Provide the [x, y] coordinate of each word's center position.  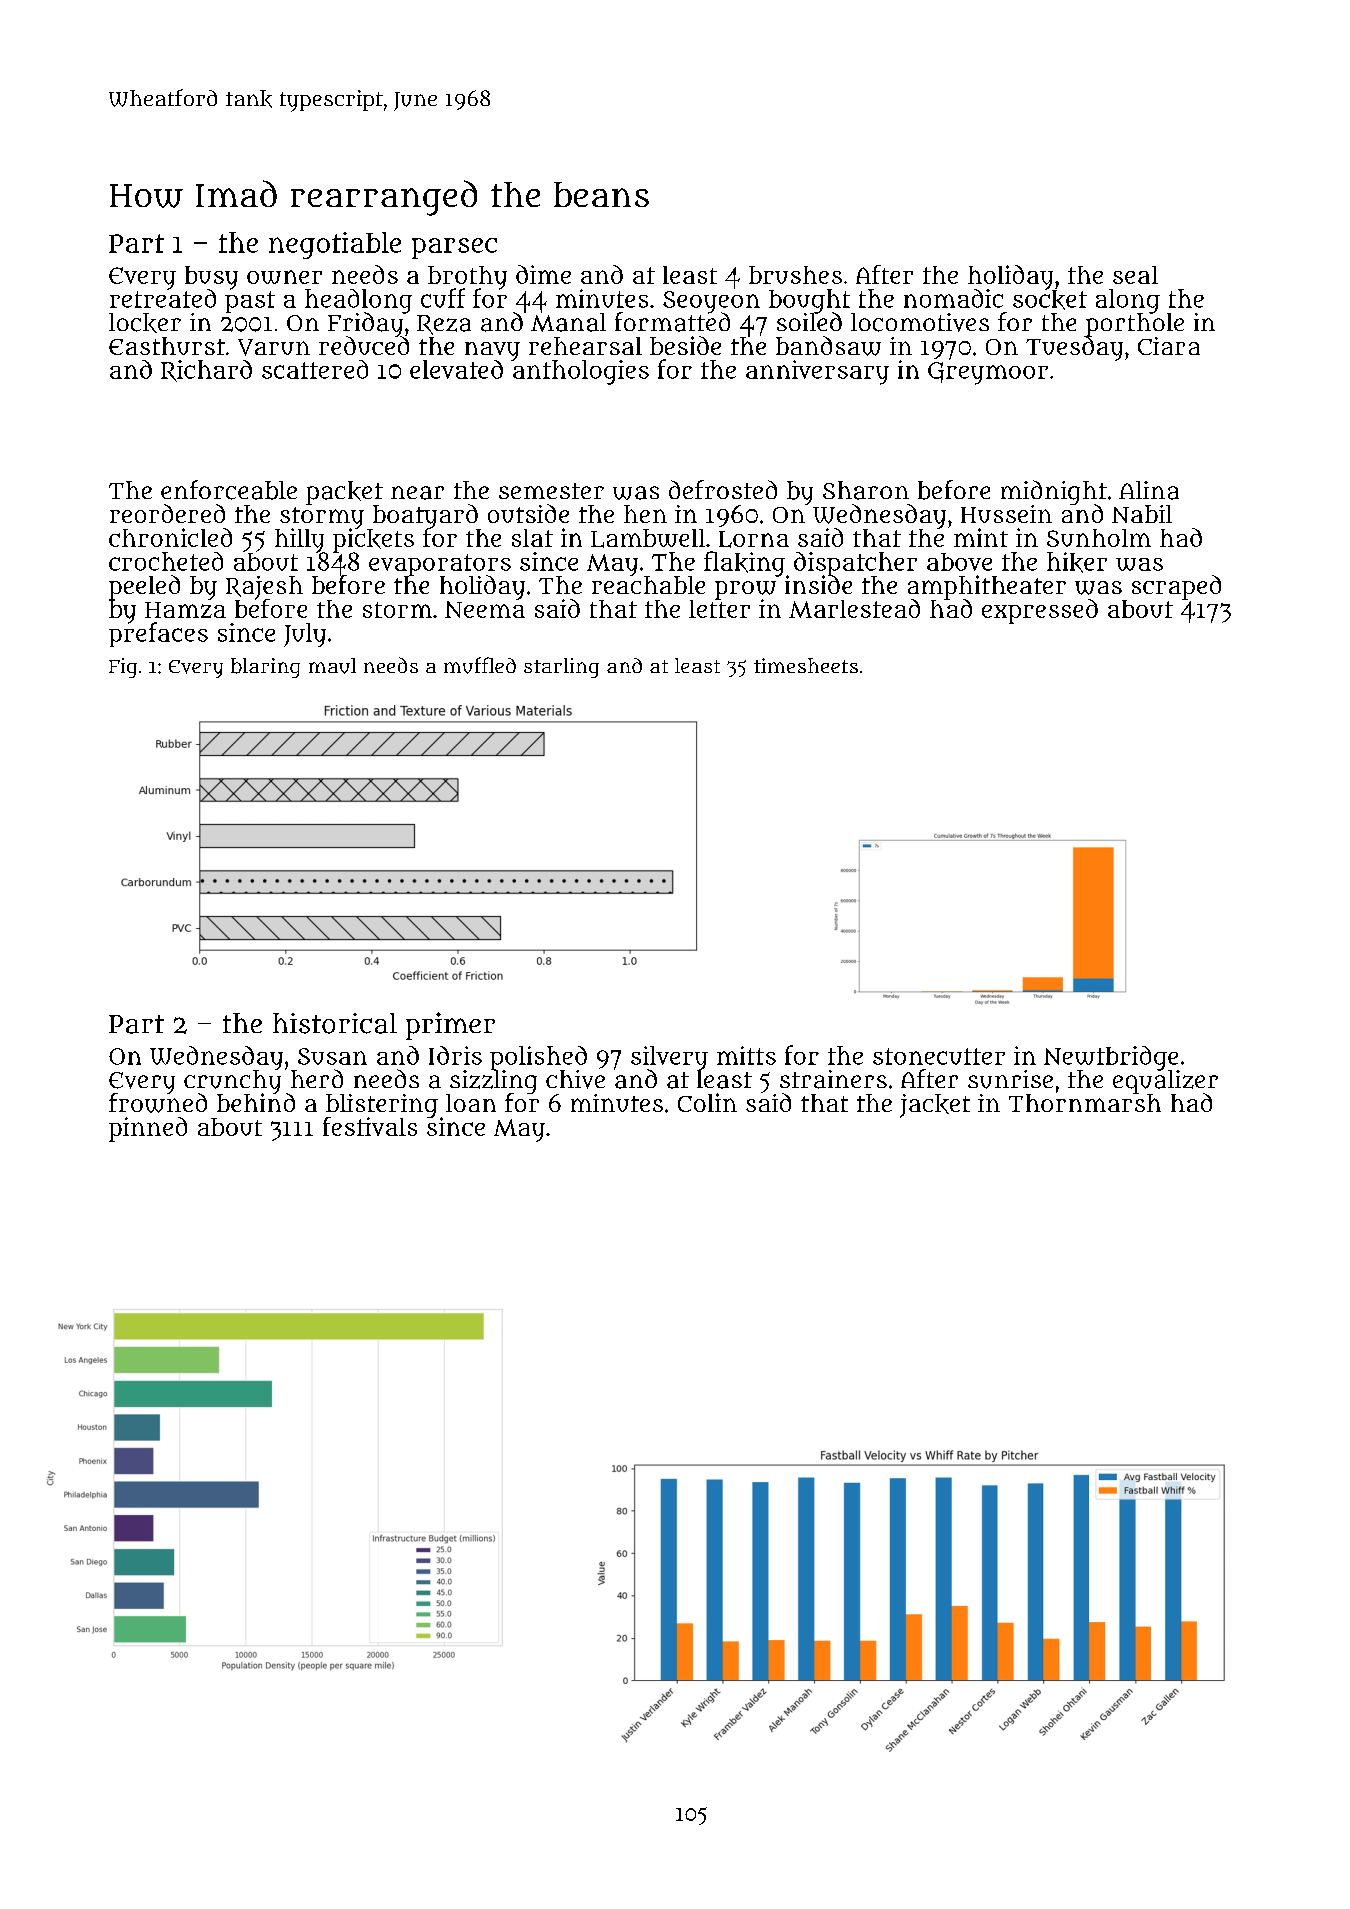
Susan [332, 1056]
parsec [454, 248]
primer [450, 1026]
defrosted [723, 489]
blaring [265, 668]
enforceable [229, 490]
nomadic [953, 298]
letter [719, 609]
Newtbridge [1111, 1058]
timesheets [806, 665]
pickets [373, 540]
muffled [480, 665]
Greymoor [988, 373]
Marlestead [854, 608]
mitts [746, 1055]
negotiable [335, 245]
